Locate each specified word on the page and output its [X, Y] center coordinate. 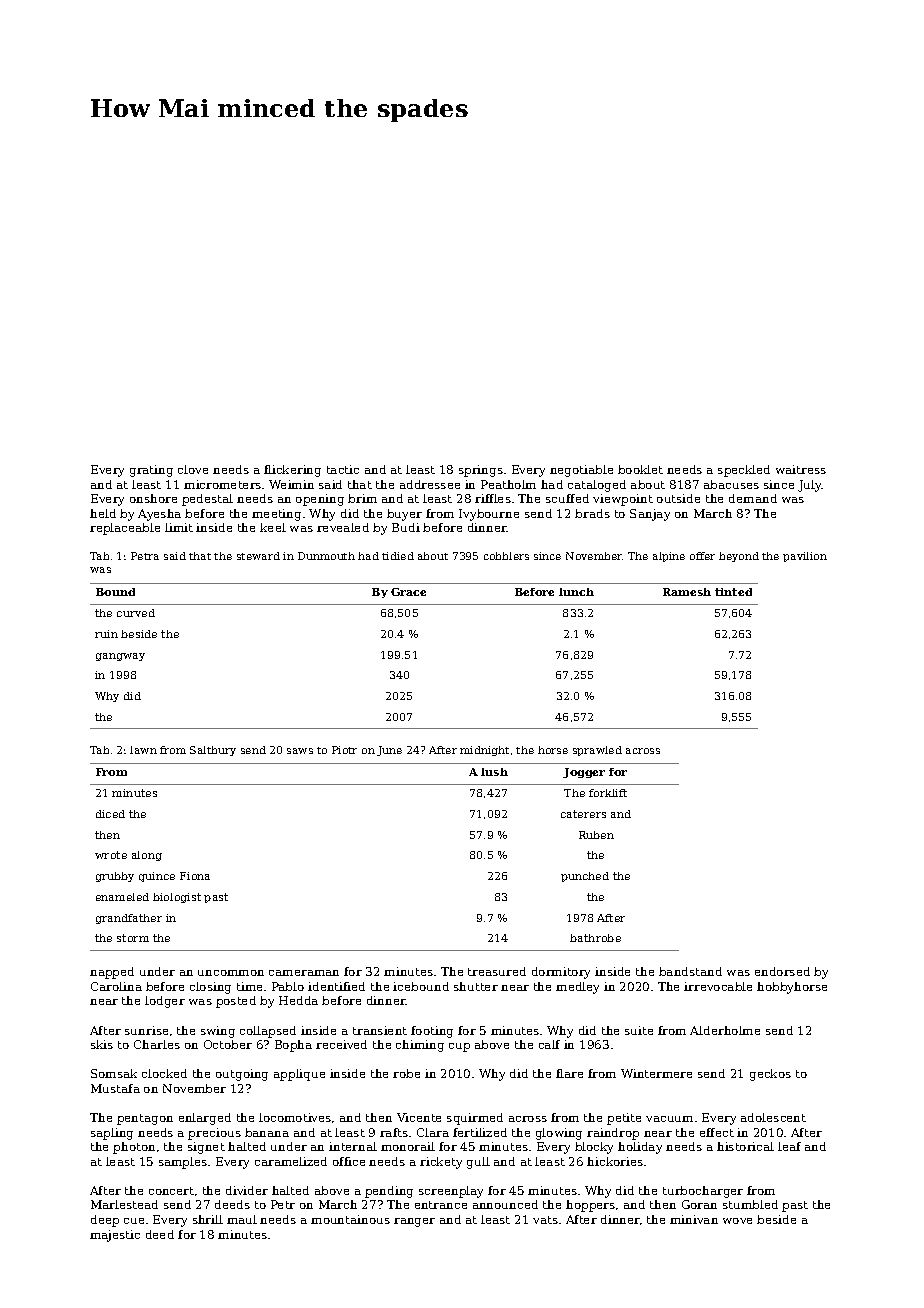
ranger [414, 1222]
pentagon [145, 1119]
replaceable [125, 529]
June [389, 751]
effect [717, 1132]
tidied [398, 556]
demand [753, 498]
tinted [733, 592]
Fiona [195, 876]
